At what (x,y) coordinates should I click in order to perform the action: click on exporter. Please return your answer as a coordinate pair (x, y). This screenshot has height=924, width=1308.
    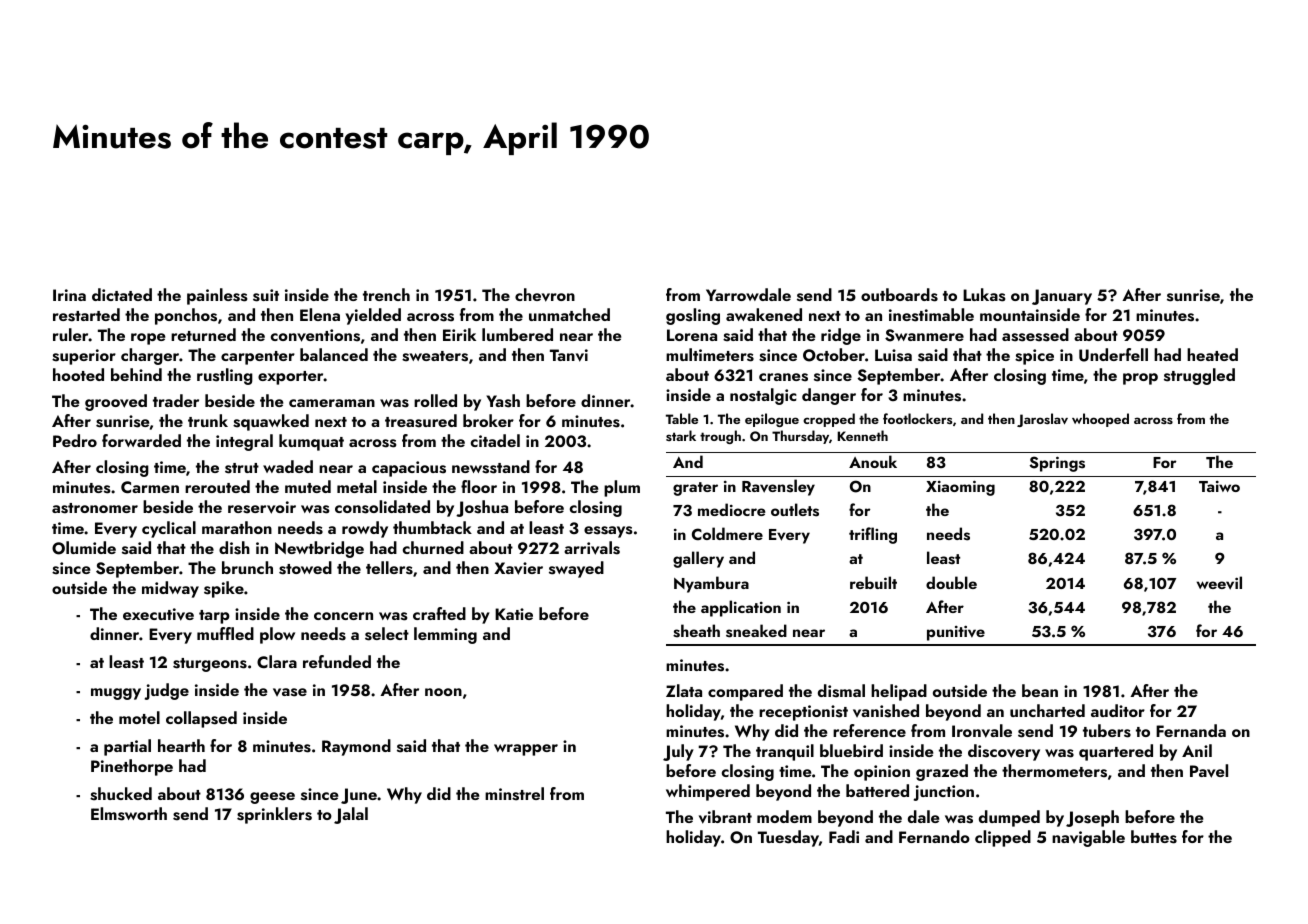
    Looking at the image, I should click on (291, 378).
